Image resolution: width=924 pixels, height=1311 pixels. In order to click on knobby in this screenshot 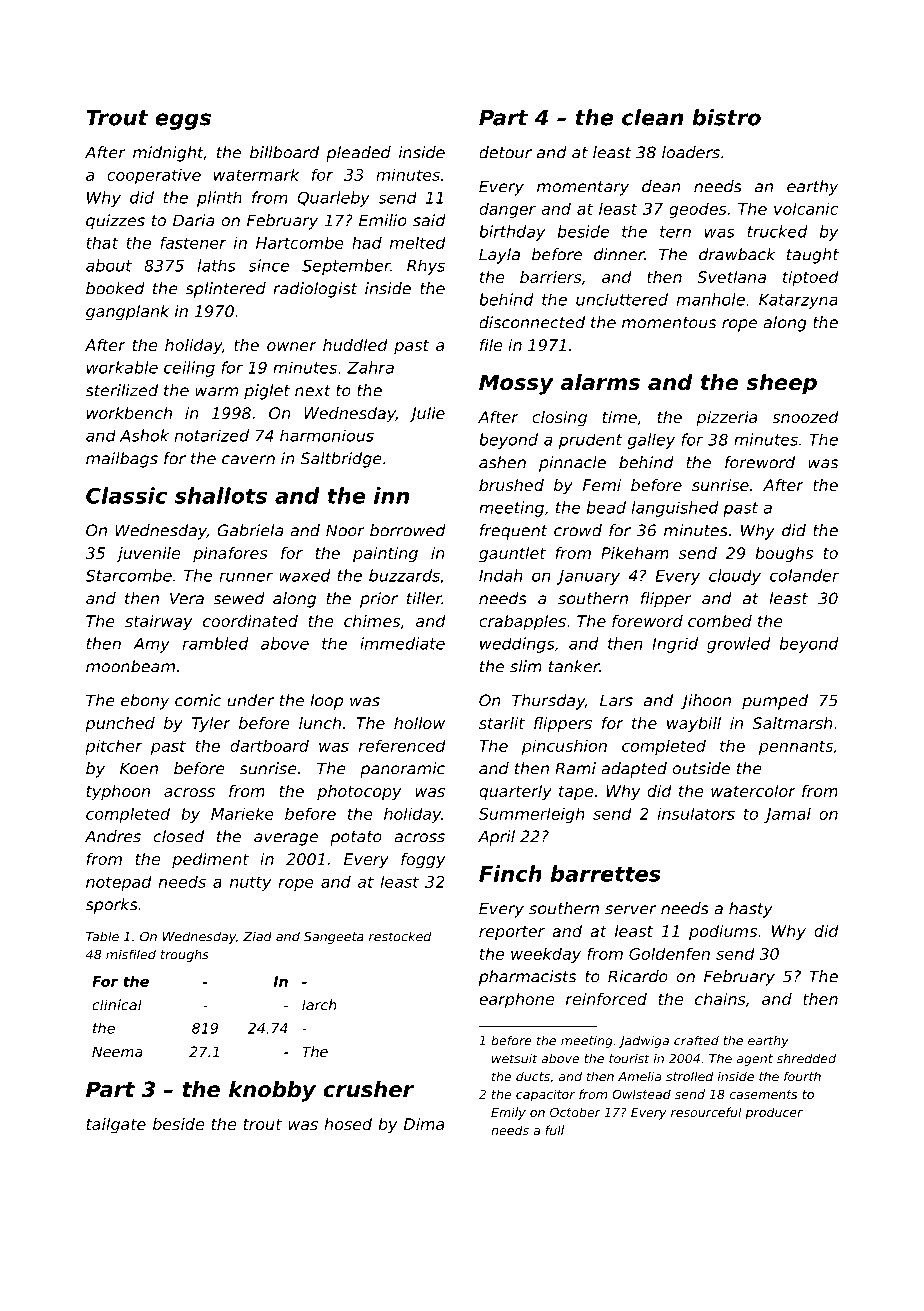, I will do `click(272, 1091)`.
